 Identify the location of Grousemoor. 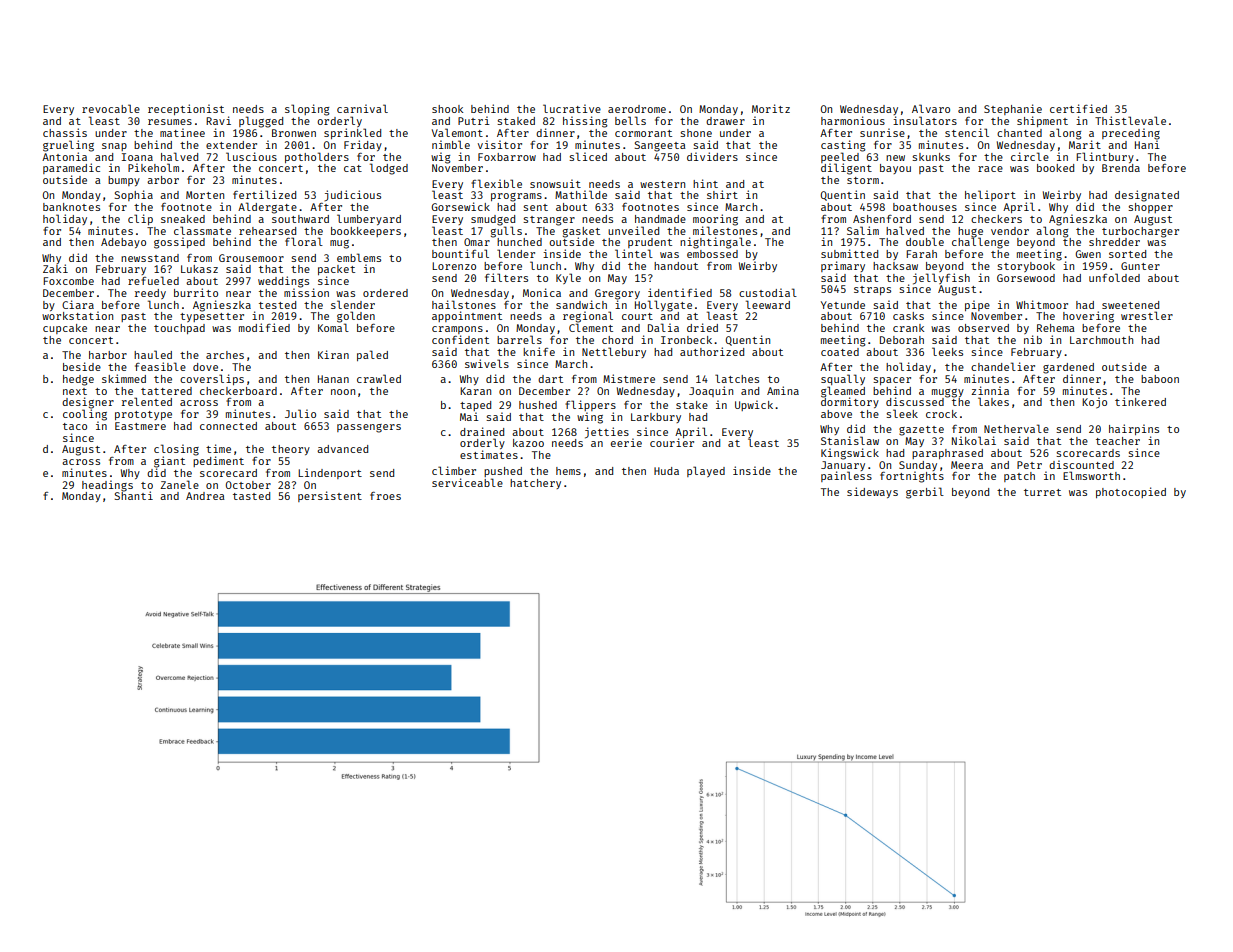
(251, 258).
